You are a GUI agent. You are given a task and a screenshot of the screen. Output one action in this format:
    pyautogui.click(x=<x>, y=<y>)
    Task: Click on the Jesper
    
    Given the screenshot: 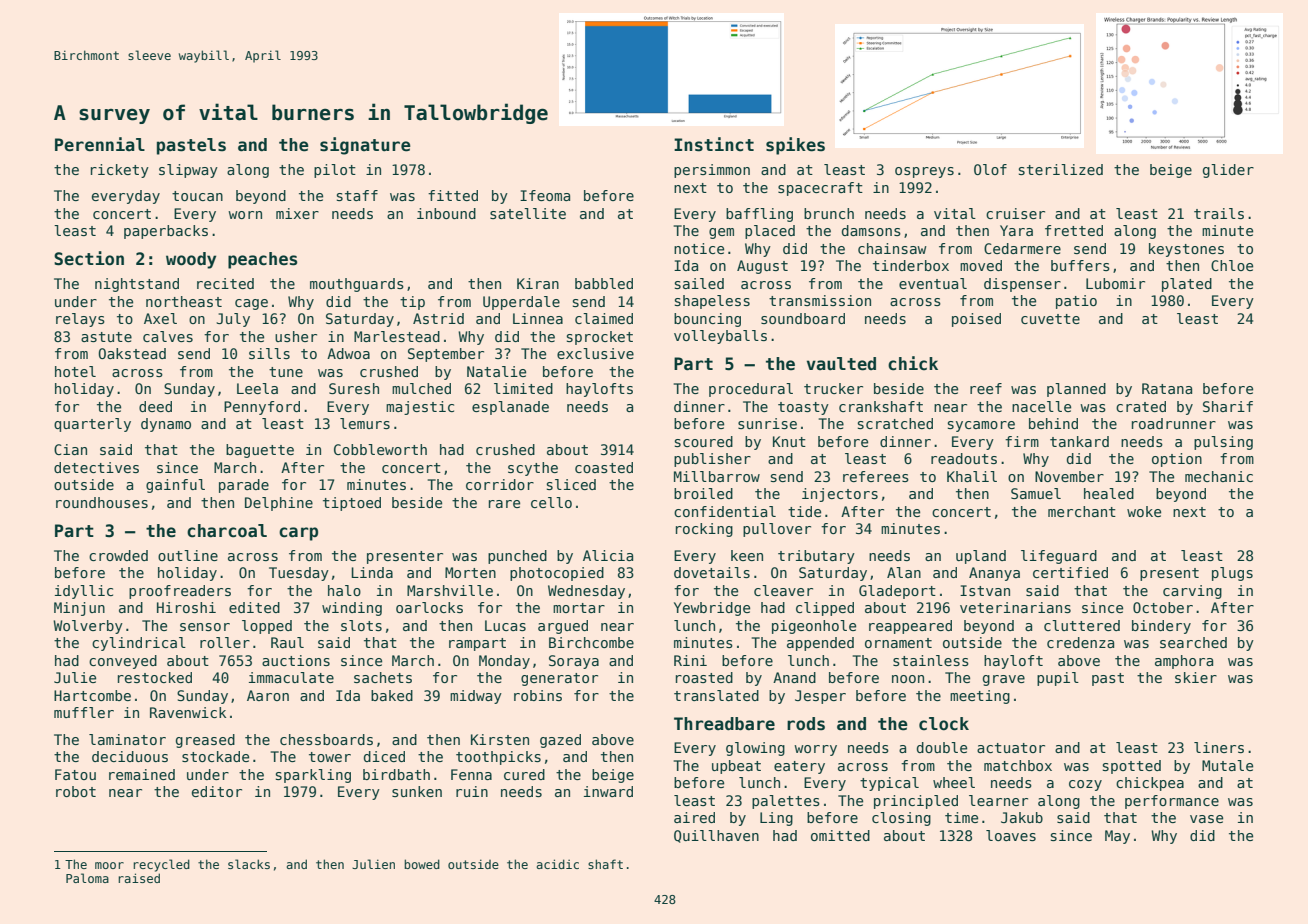 What is the action you would take?
    pyautogui.click(x=820, y=697)
